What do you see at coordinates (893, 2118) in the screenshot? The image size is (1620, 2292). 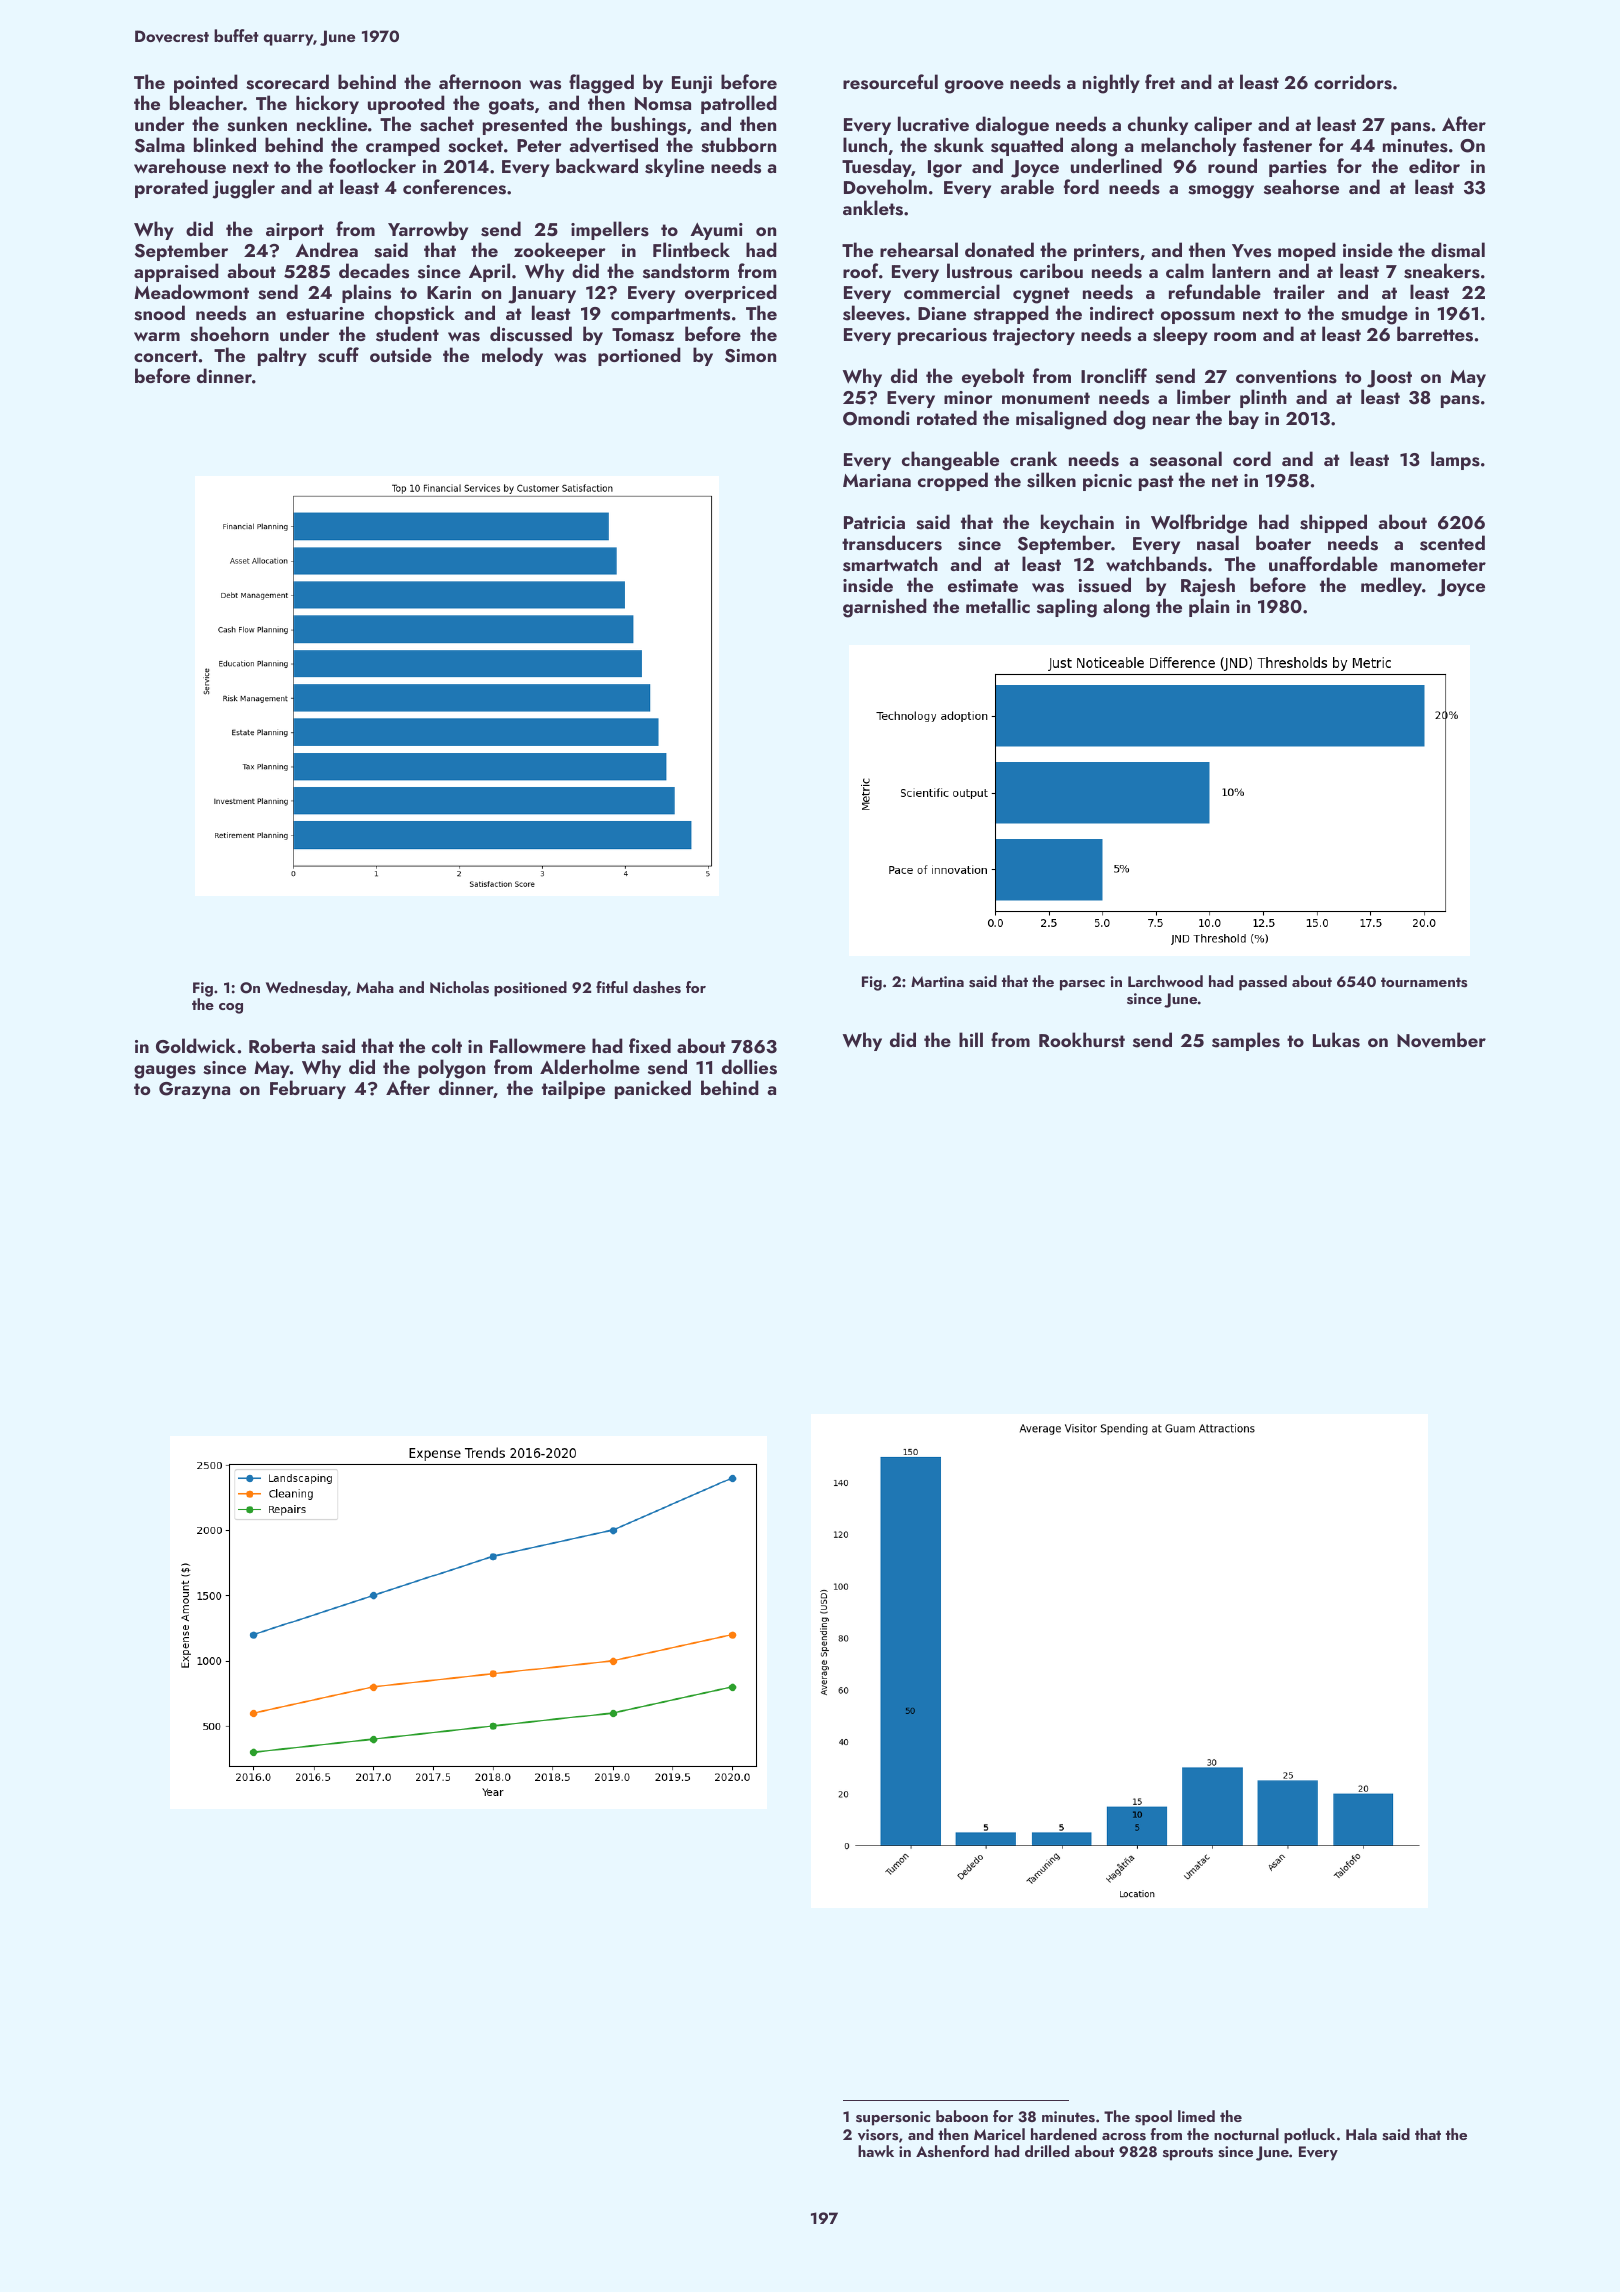 I see `supersonic` at bounding box center [893, 2118].
